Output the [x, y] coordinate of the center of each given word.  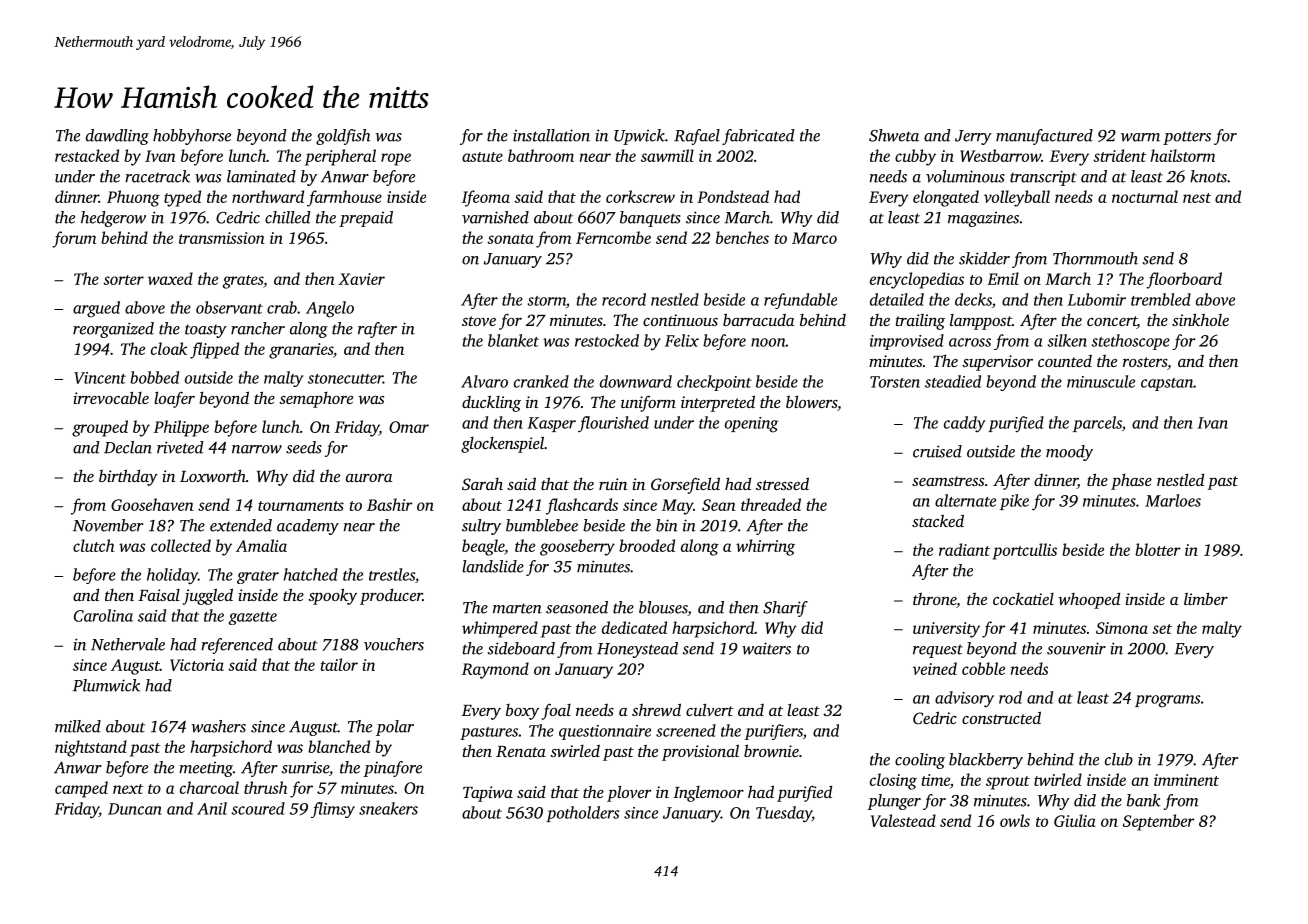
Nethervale [128, 644]
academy [308, 527]
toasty [206, 331]
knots [1208, 176]
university [946, 630]
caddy [964, 424]
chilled [287, 217]
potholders [582, 814]
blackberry [986, 761]
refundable [800, 301]
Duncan [134, 809]
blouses [663, 608]
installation [551, 135]
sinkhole [1200, 319]
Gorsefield [685, 485]
